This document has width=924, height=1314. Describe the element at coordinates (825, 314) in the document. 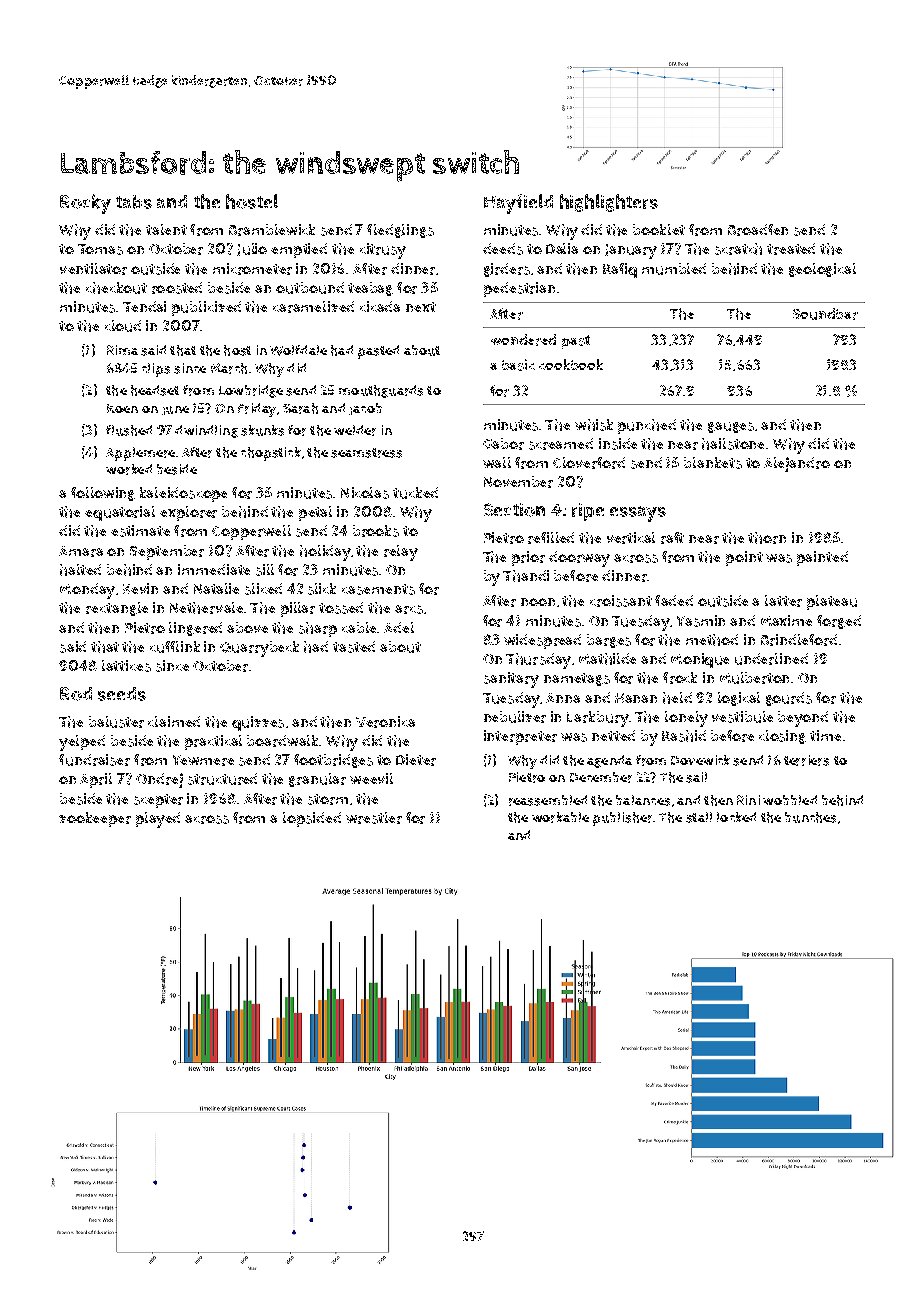

I see `Soundbar` at that location.
